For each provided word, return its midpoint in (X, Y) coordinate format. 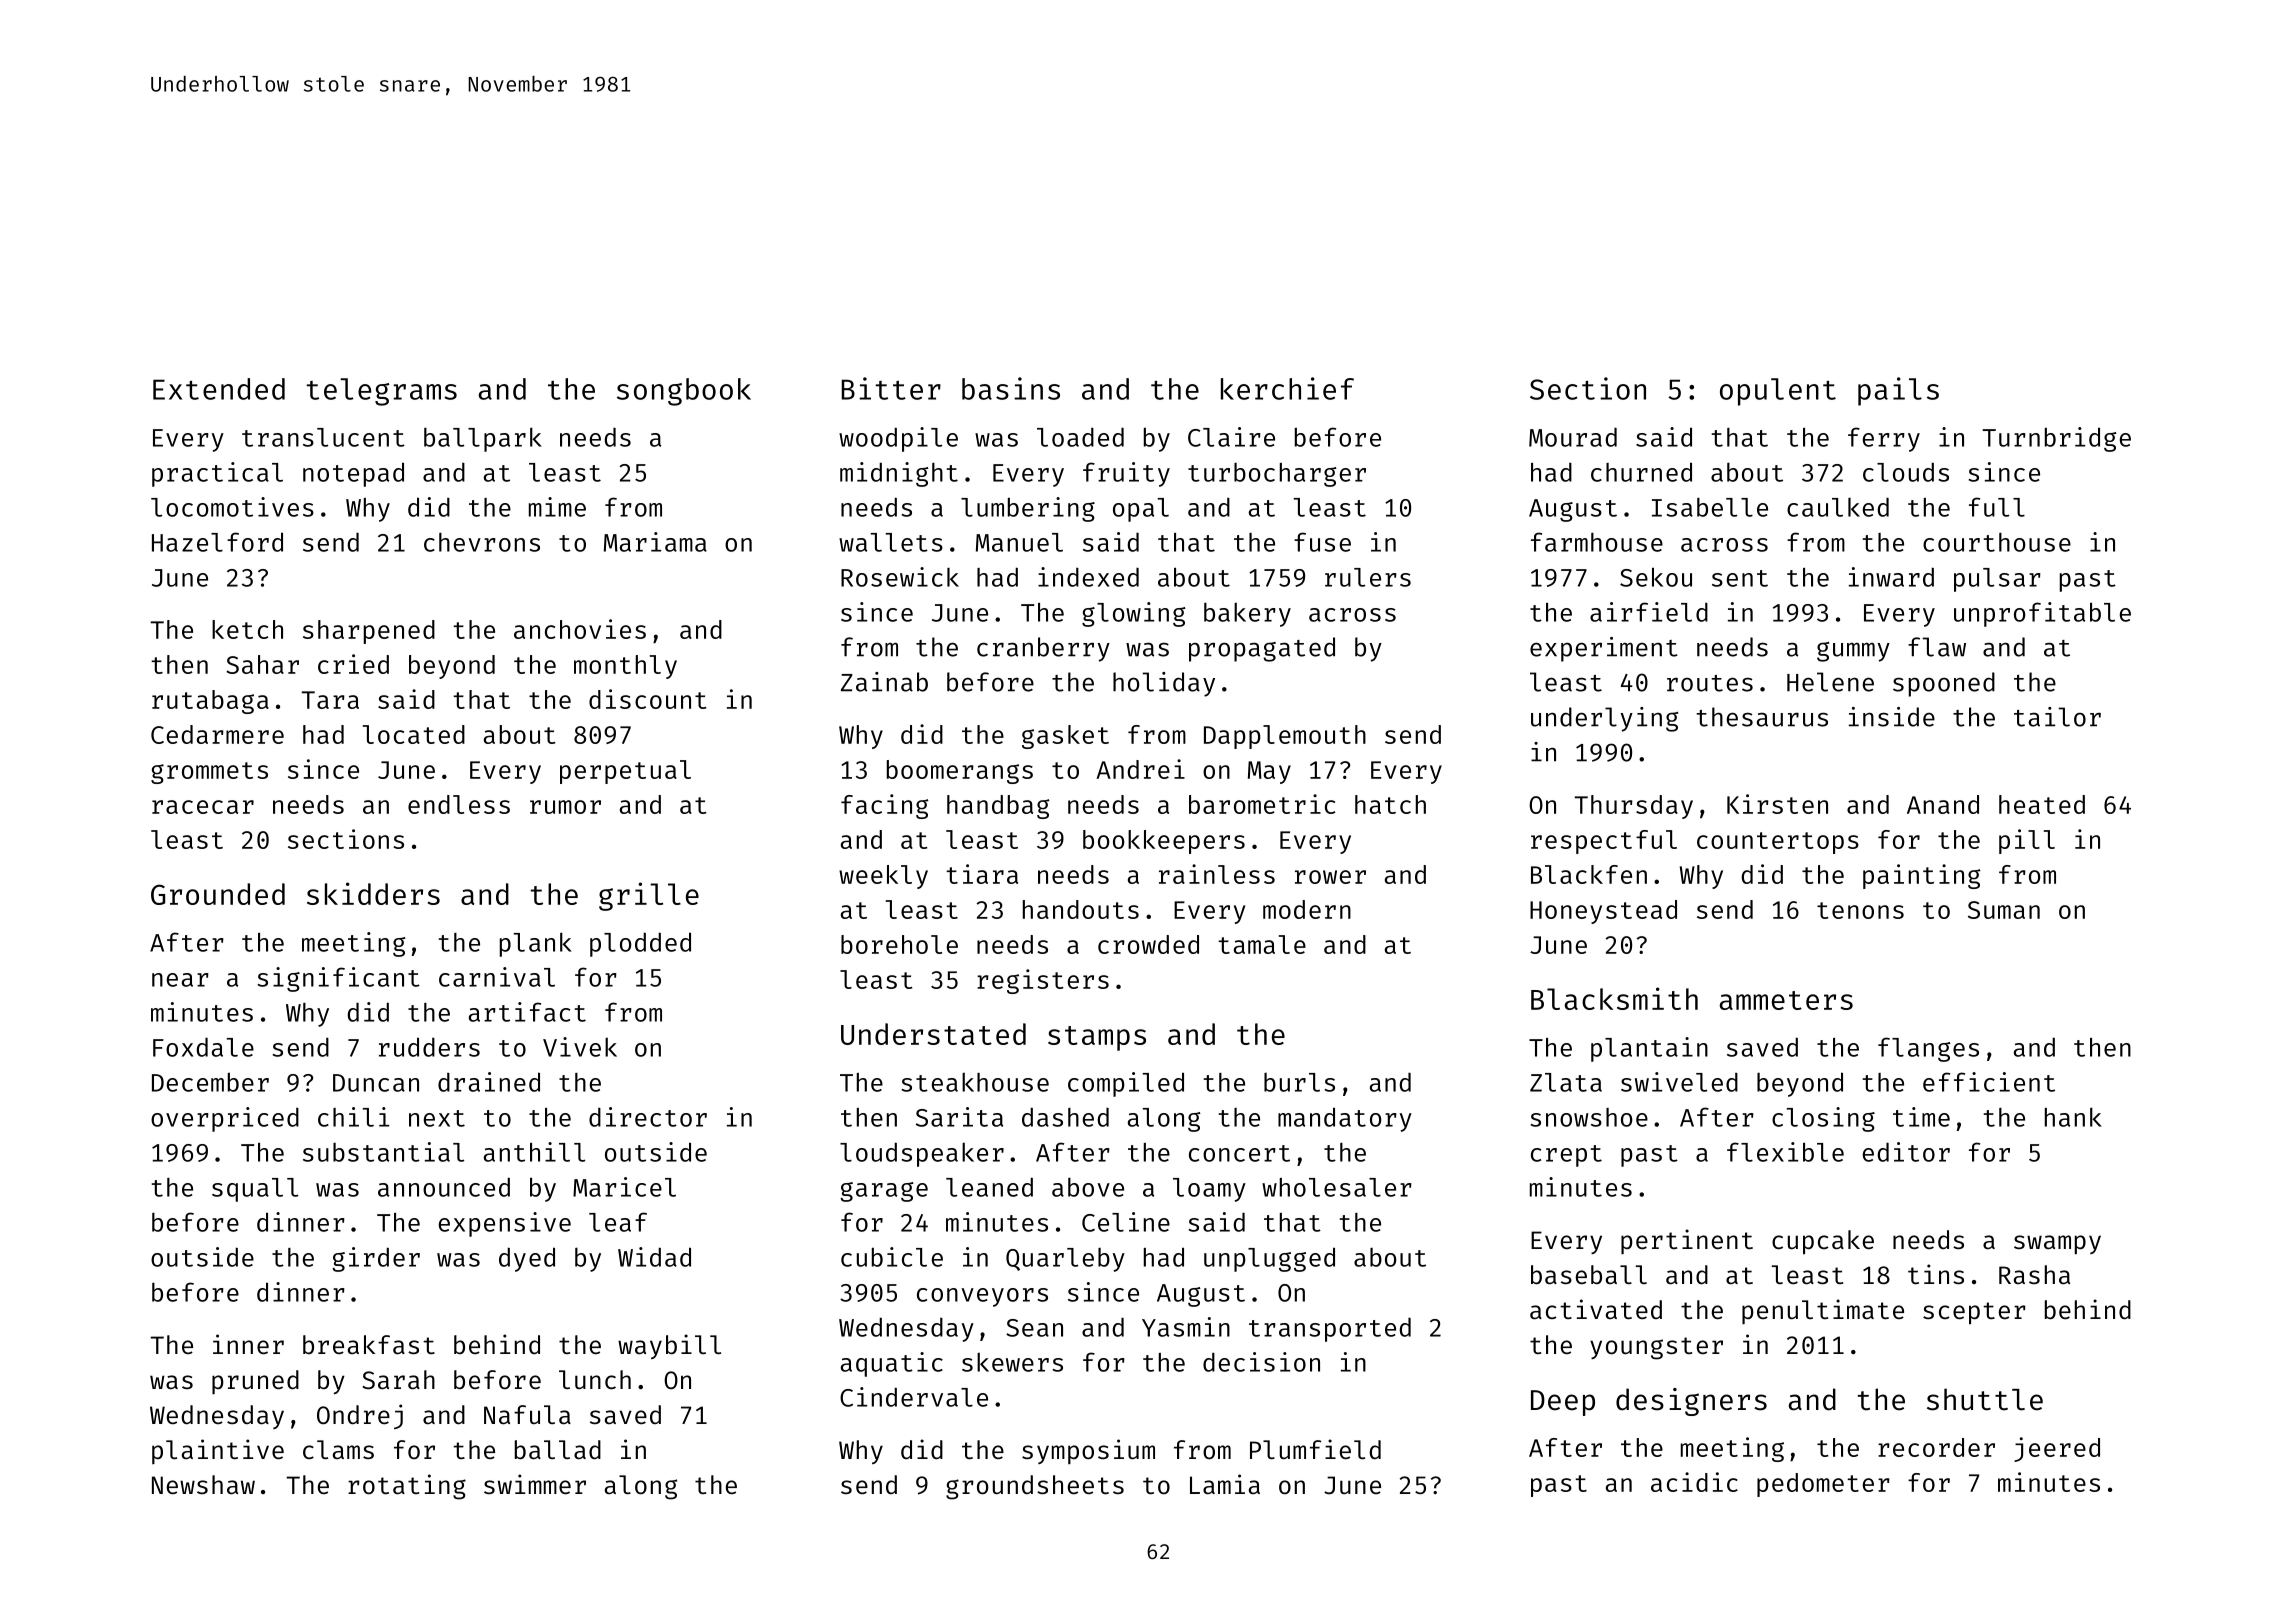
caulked (1838, 507)
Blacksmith (1614, 998)
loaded (1080, 437)
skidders (373, 893)
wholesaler (1337, 1187)
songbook (684, 392)
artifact (527, 1012)
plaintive (218, 1451)
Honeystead (1603, 912)
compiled (1126, 1084)
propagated (1262, 649)
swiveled (1679, 1082)
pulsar (1997, 580)
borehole (899, 944)
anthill (534, 1152)
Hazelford (217, 542)
